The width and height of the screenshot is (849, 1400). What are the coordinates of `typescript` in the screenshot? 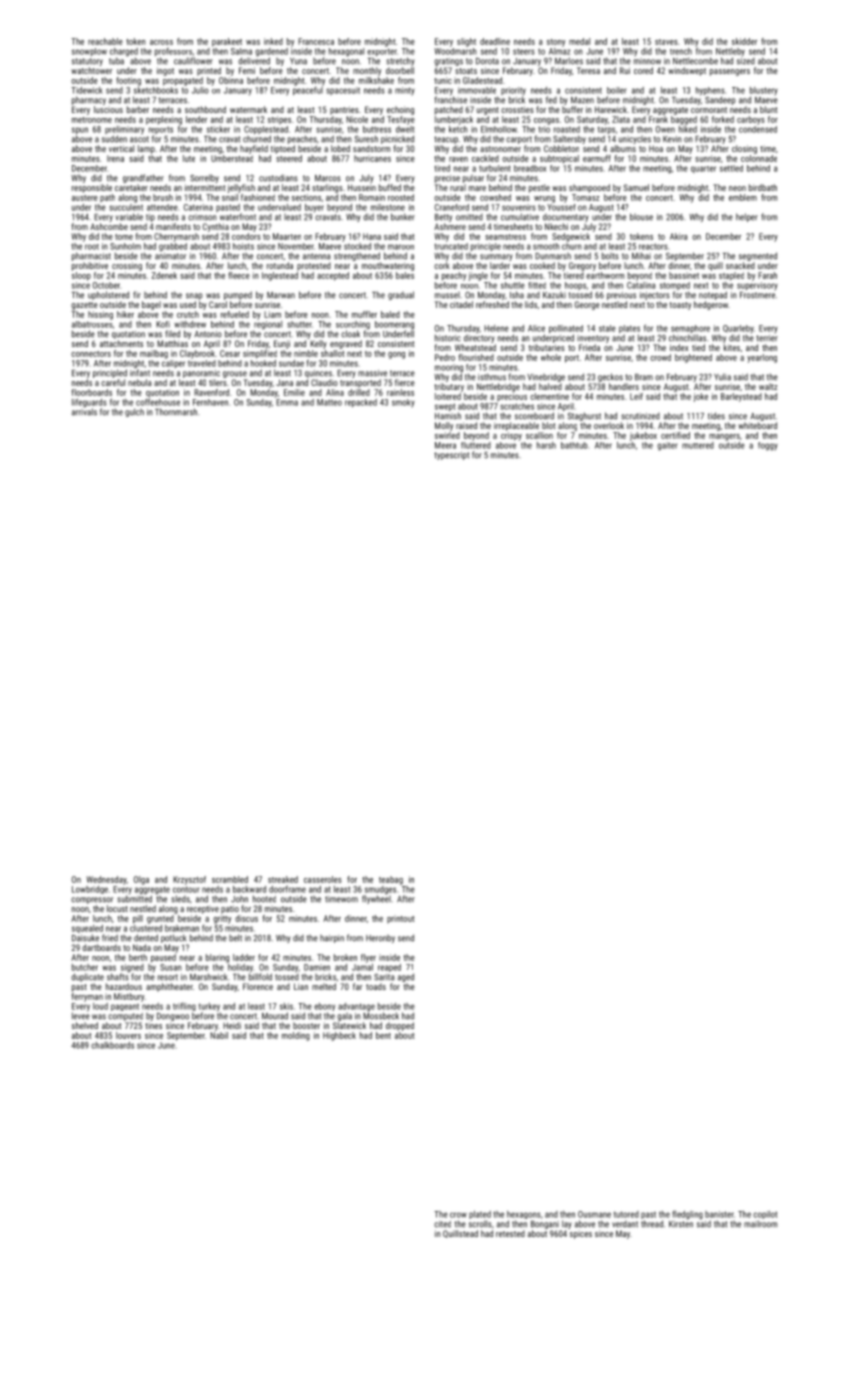 It's located at (451, 456).
